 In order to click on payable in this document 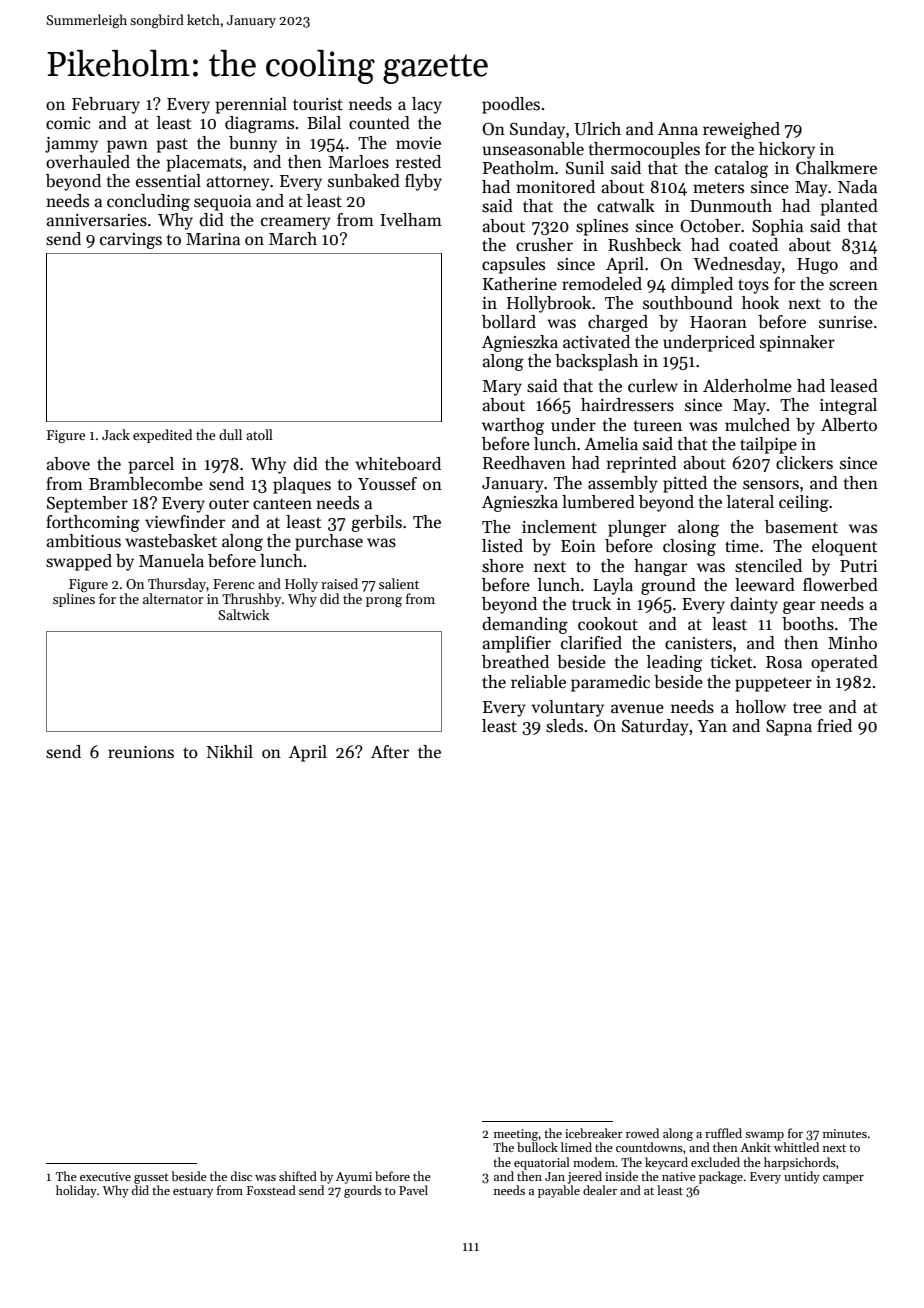, I will do `click(559, 1191)`.
